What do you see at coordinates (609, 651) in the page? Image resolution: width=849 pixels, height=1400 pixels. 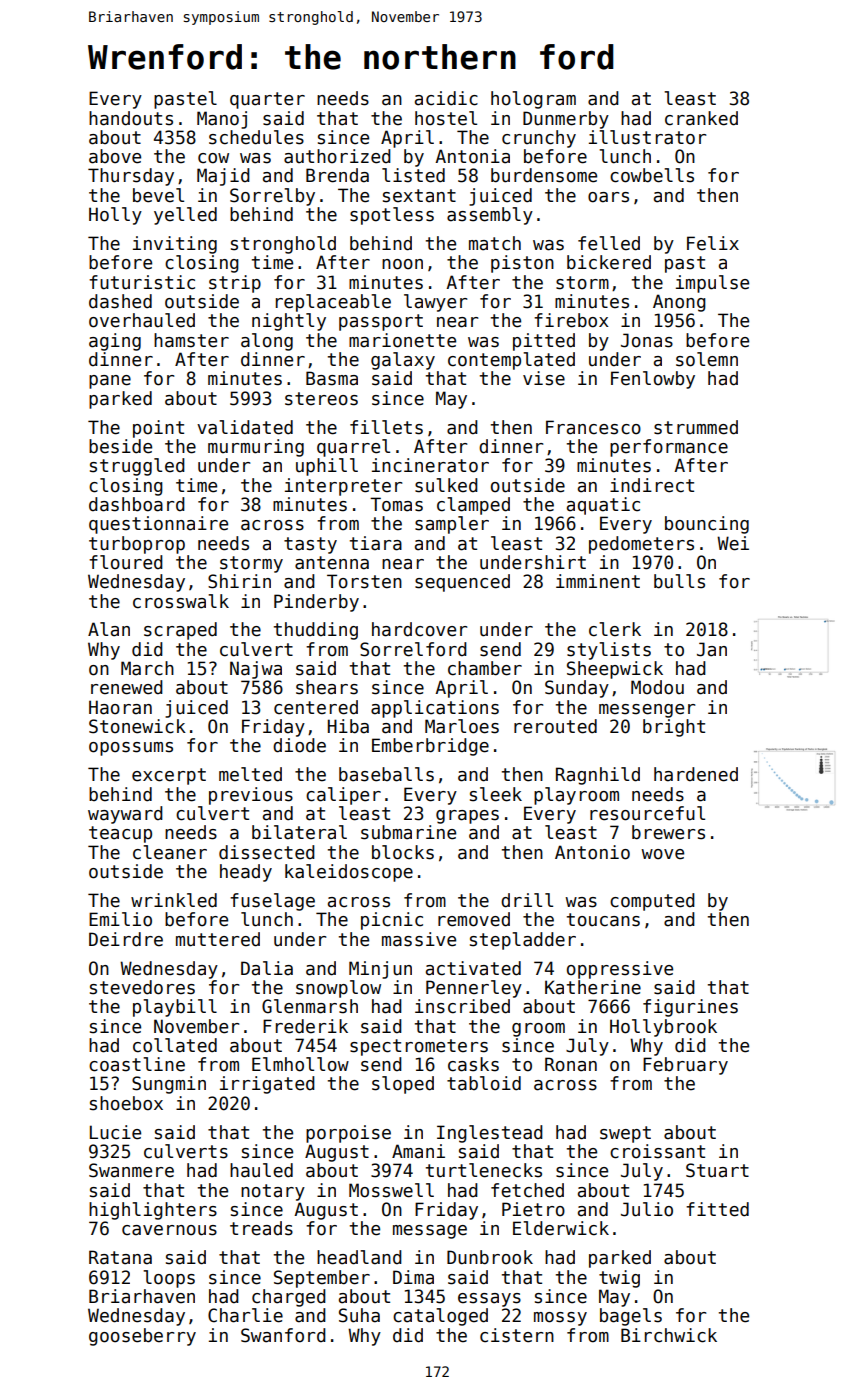 I see `stylists` at bounding box center [609, 651].
